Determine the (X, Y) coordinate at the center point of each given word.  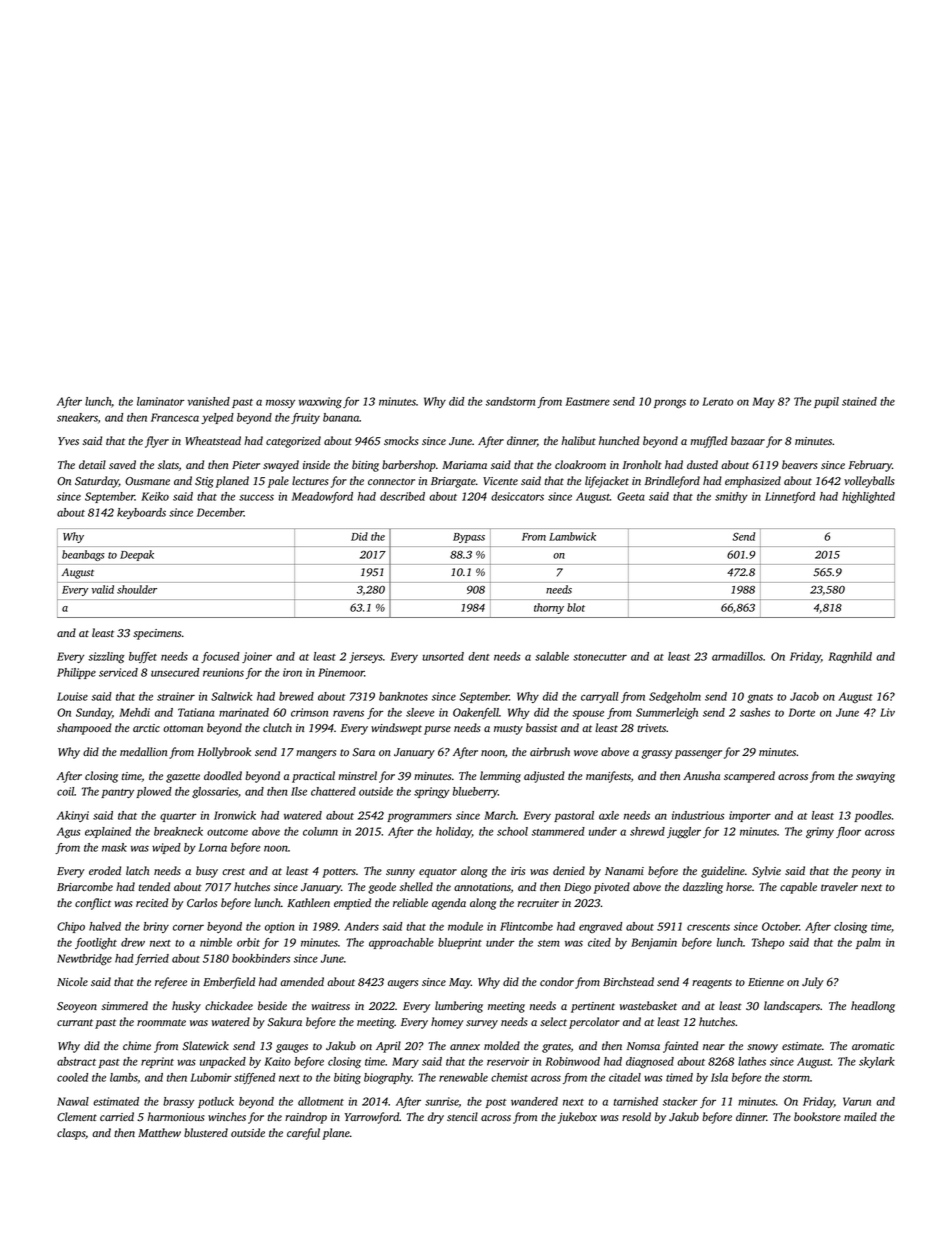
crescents (708, 927)
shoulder (137, 589)
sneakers (77, 417)
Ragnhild (850, 657)
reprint (157, 1062)
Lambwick (572, 536)
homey (447, 1023)
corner (188, 927)
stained (859, 401)
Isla (719, 1077)
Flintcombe (526, 926)
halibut (579, 440)
